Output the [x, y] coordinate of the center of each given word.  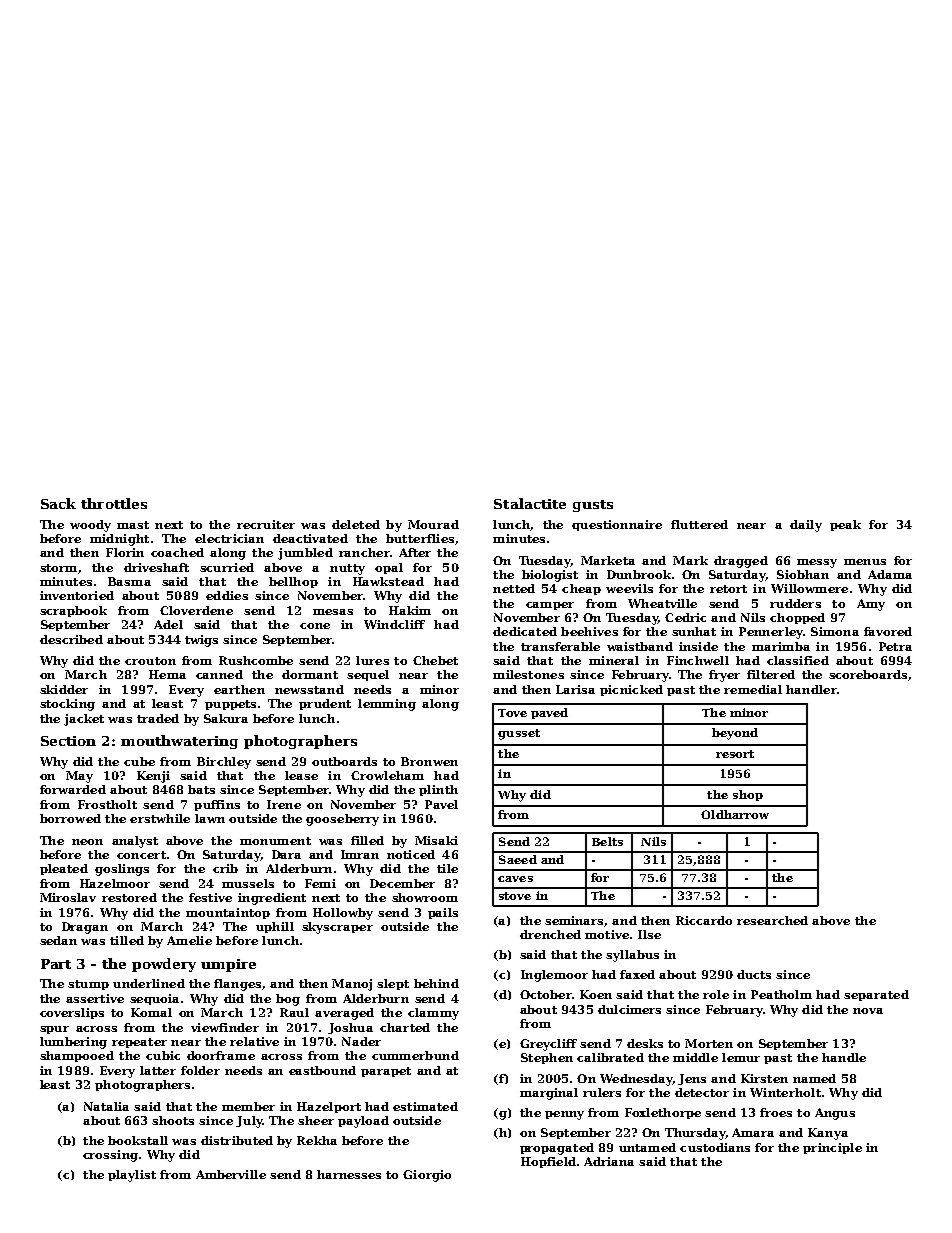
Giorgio [427, 1176]
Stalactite [530, 503]
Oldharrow [735, 814]
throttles [114, 503]
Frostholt [107, 804]
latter [158, 1070]
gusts [593, 506]
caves [515, 879]
